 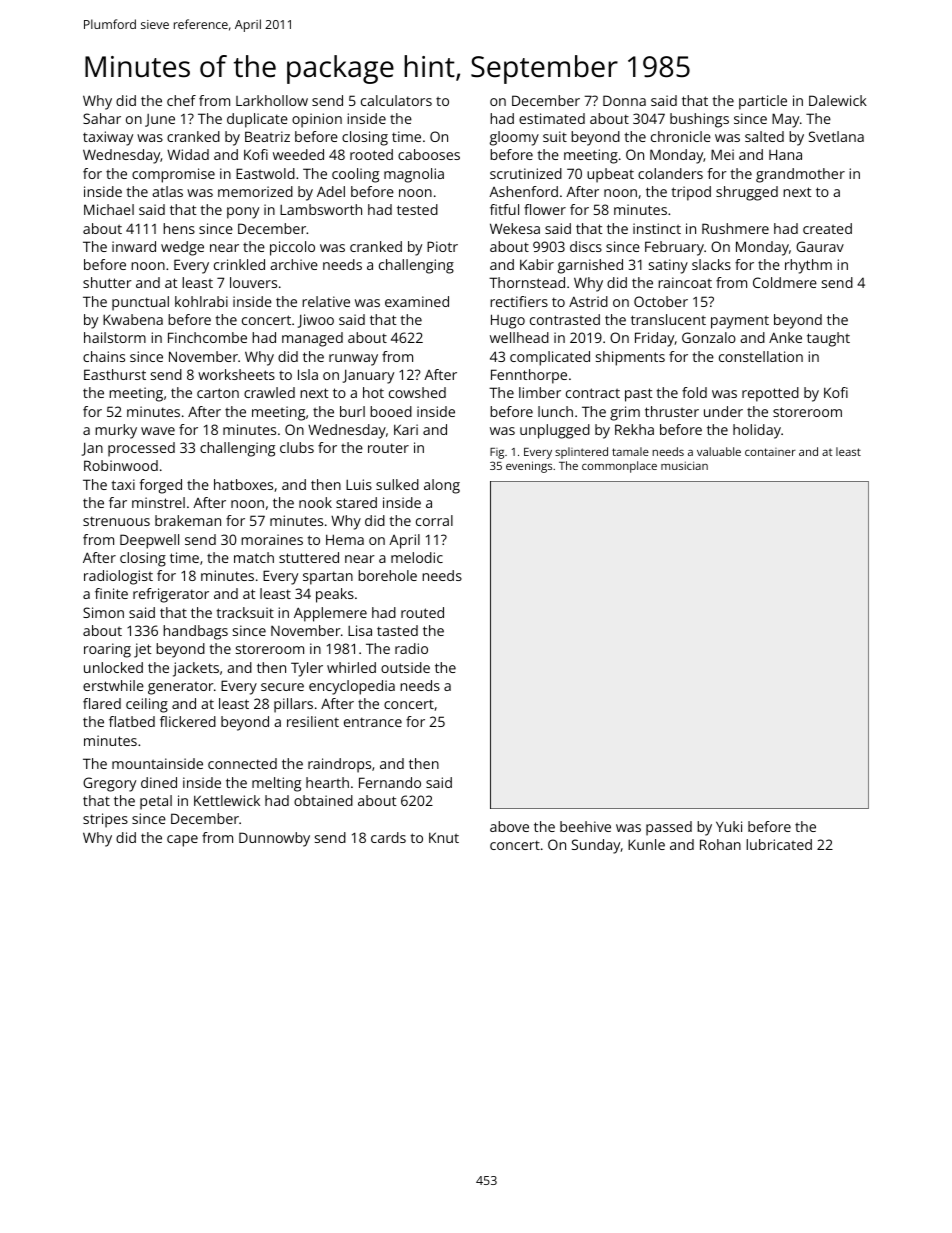 What do you see at coordinates (292, 248) in the screenshot?
I see `piccolo` at bounding box center [292, 248].
